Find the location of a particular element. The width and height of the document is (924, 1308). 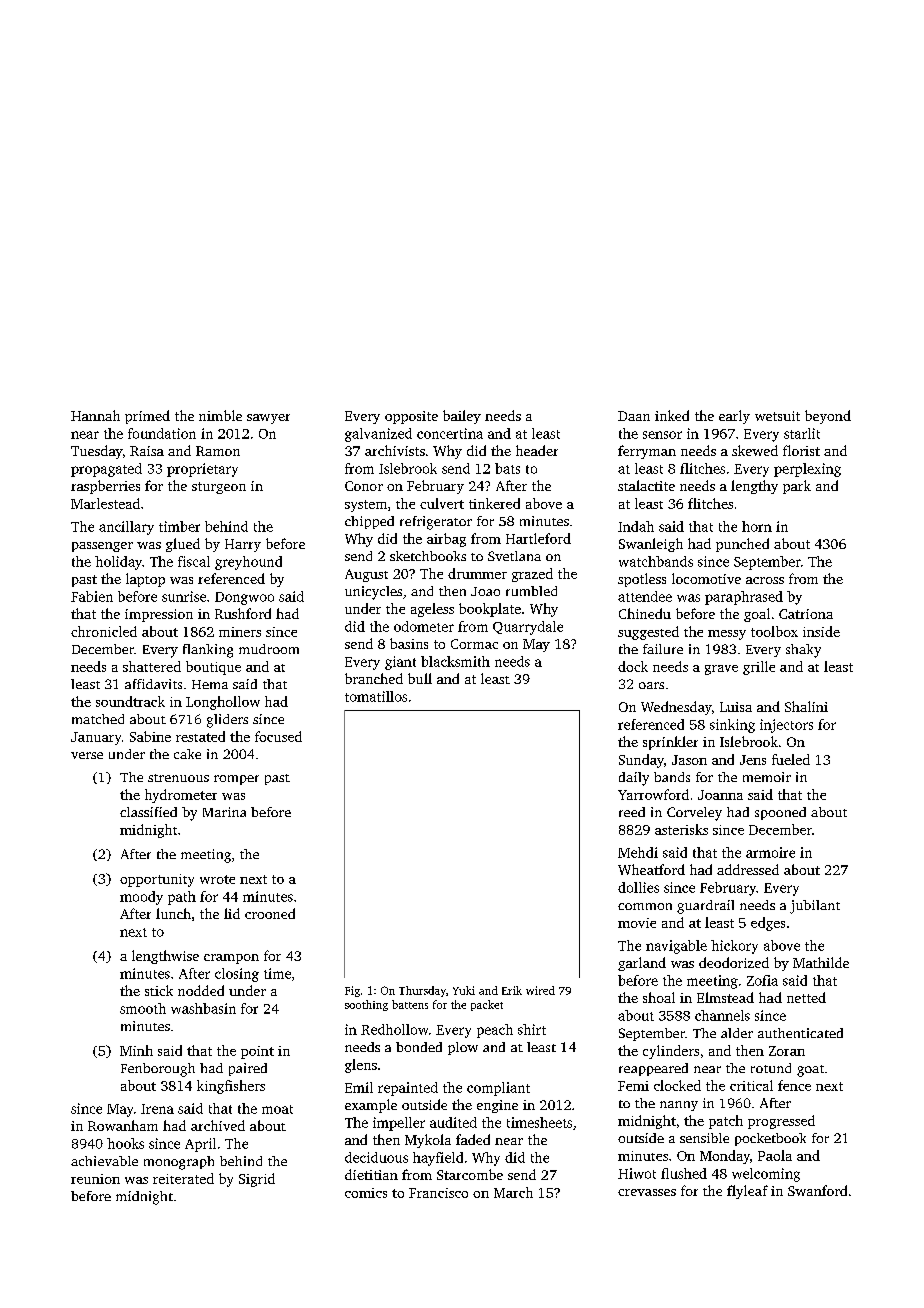

reed is located at coordinates (632, 812).
